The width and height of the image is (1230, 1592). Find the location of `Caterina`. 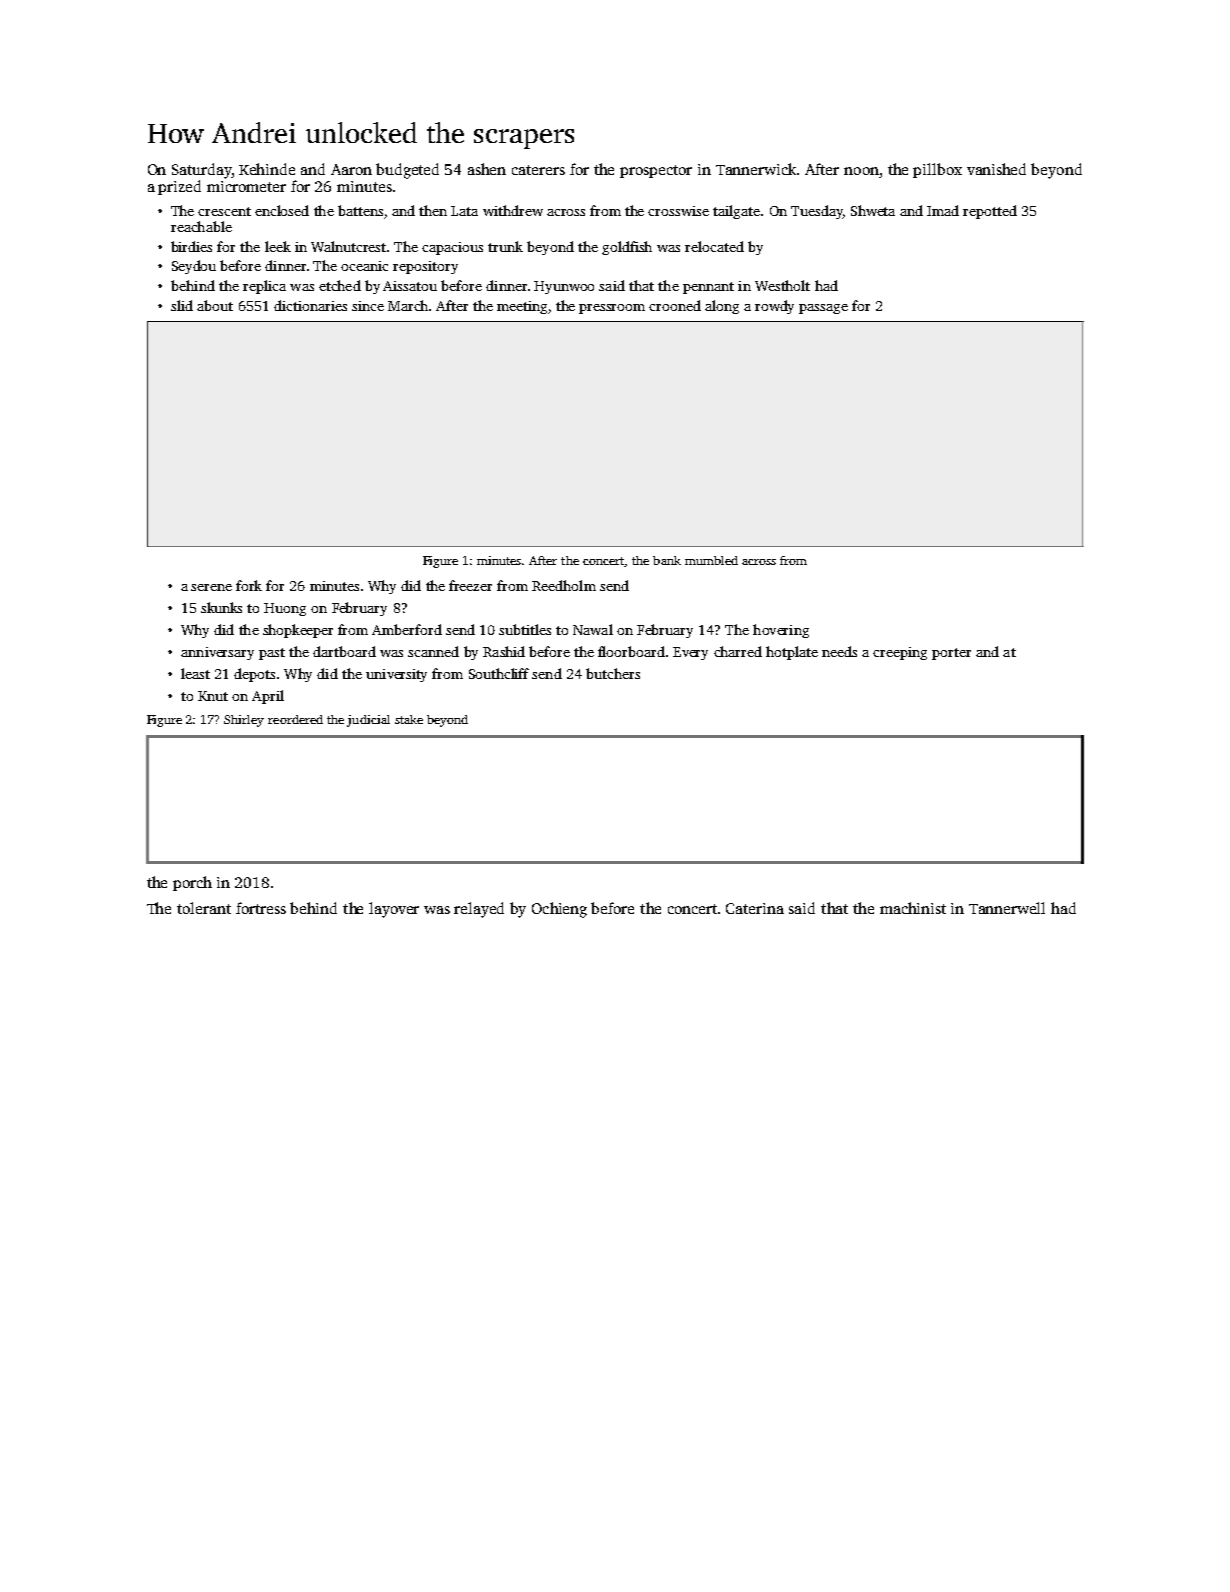

Caterina is located at coordinates (755, 908).
